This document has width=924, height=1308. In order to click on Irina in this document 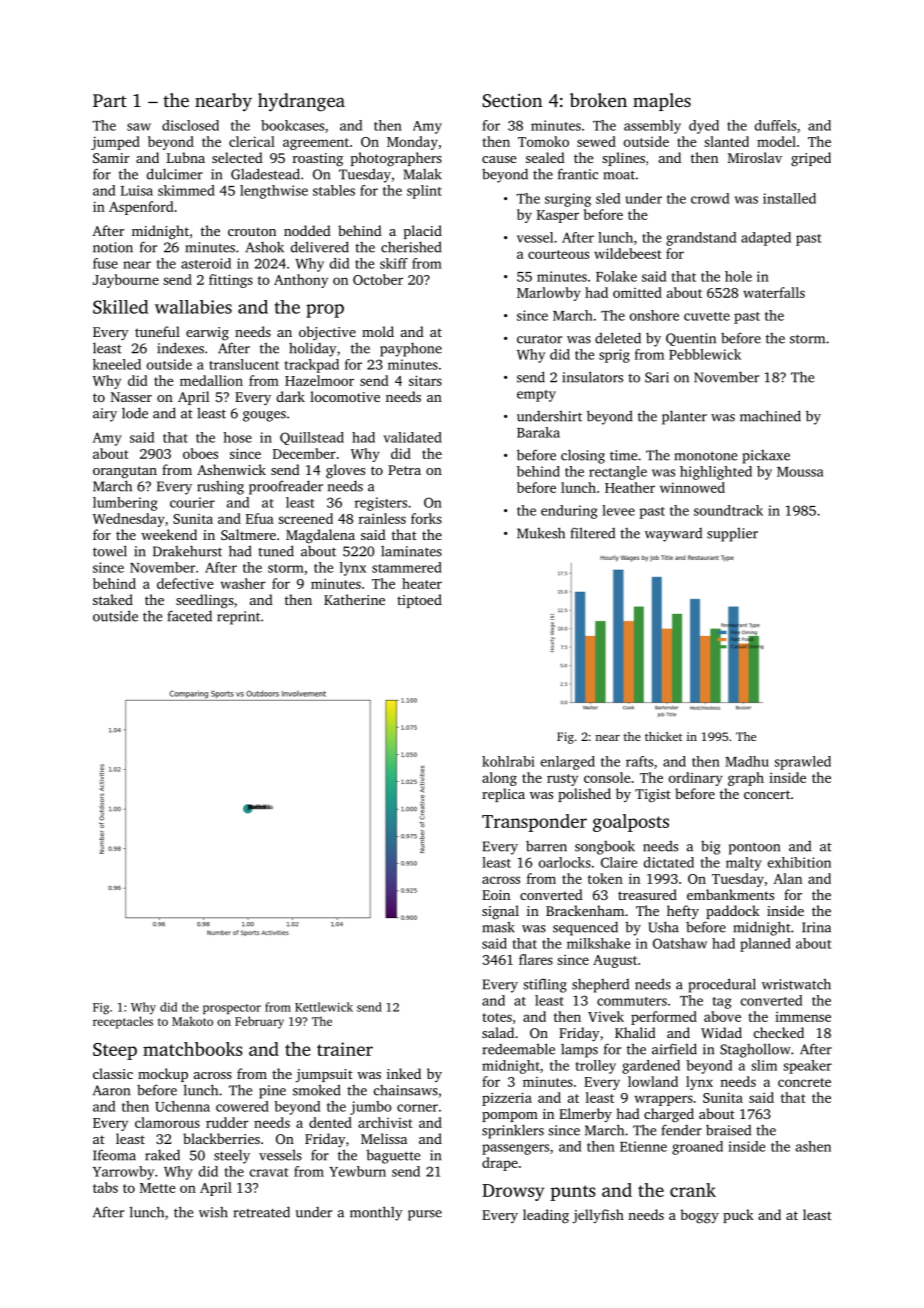, I will do `click(816, 927)`.
